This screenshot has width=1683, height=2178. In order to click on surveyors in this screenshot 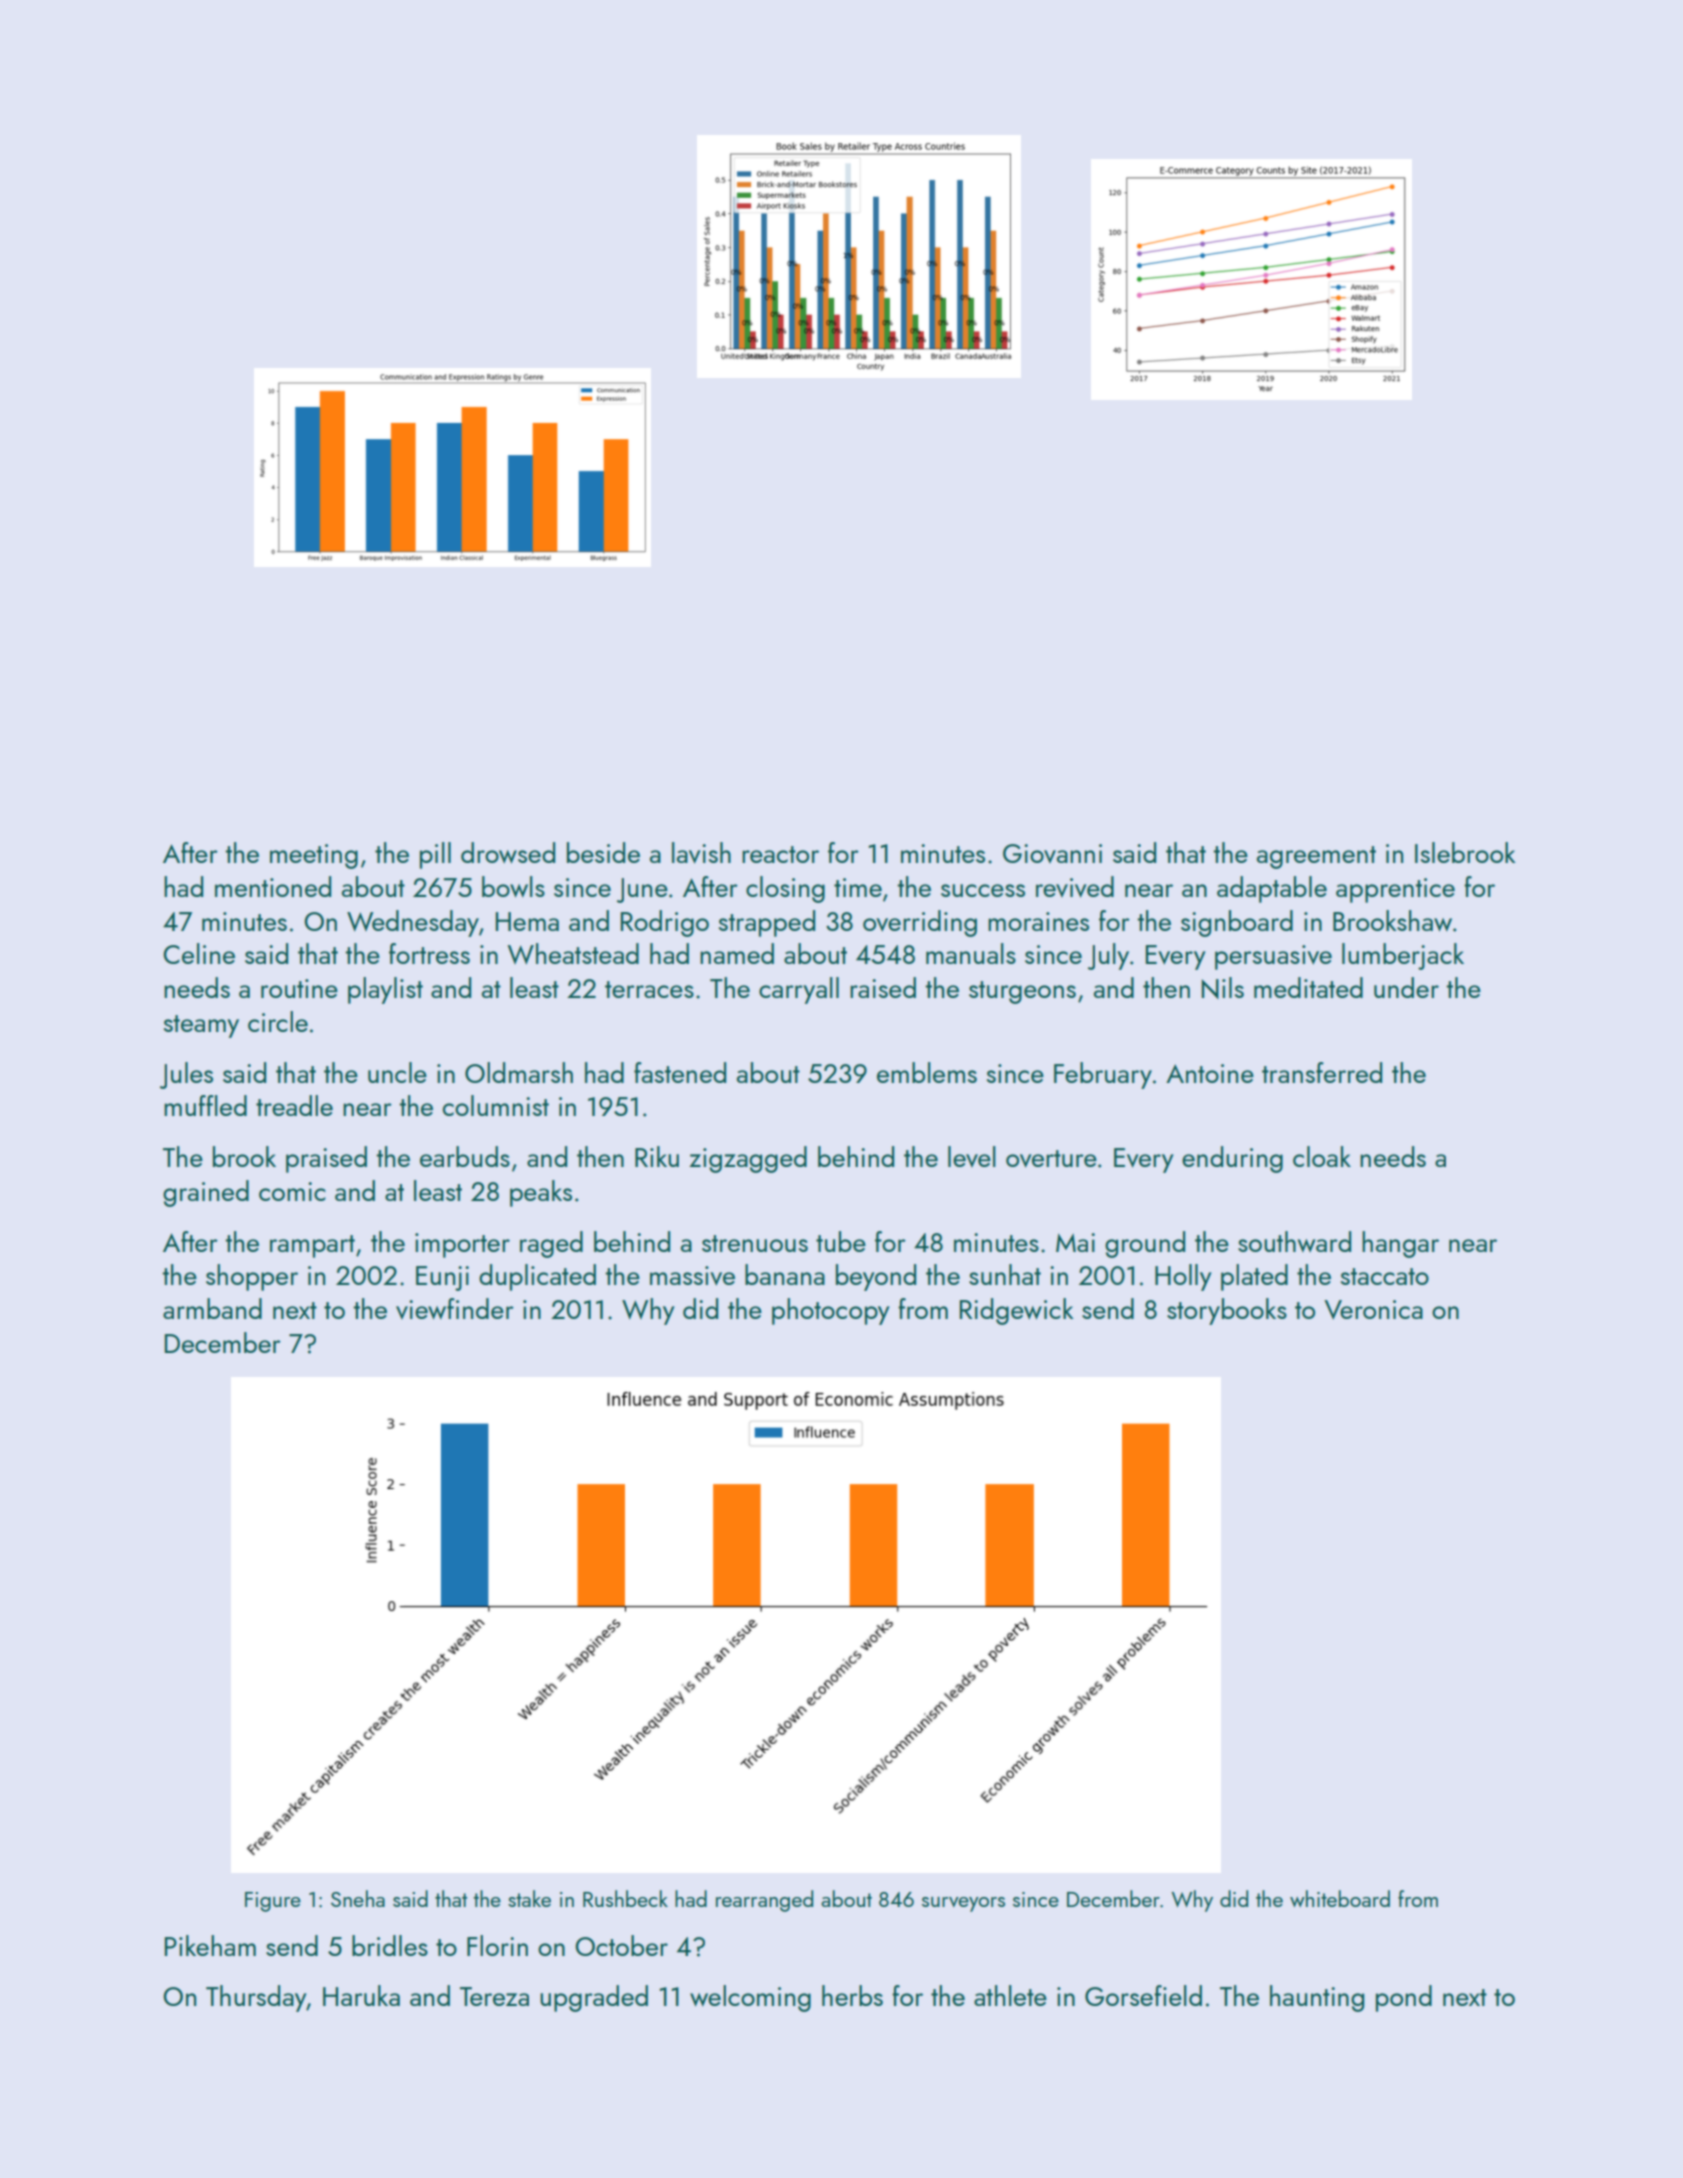, I will do `click(963, 1904)`.
